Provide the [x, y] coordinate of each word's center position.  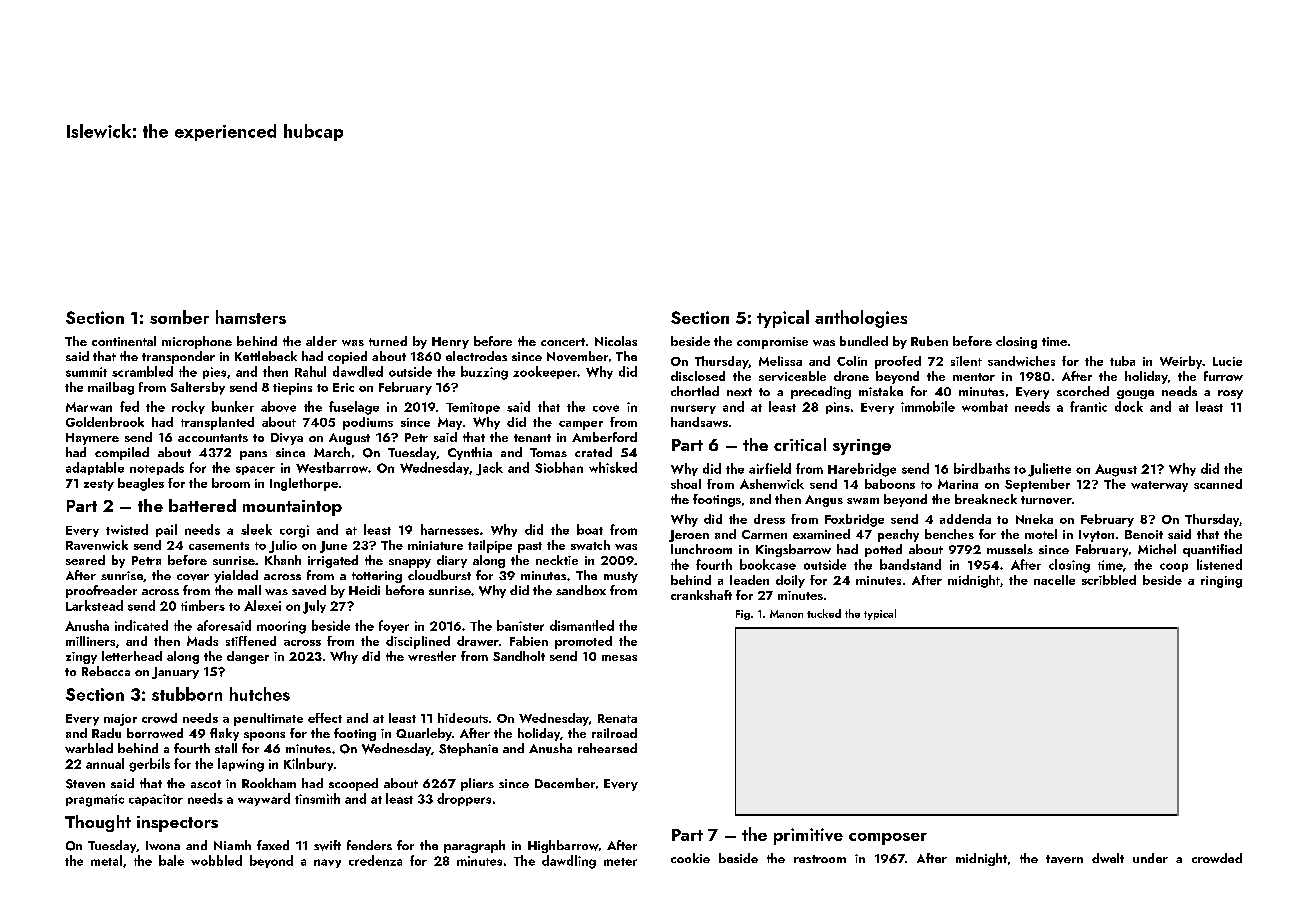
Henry [450, 343]
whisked [613, 467]
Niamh [232, 845]
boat [590, 529]
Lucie [1227, 361]
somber [179, 317]
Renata [617, 718]
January [175, 673]
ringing [1221, 582]
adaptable [95, 468]
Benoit [1144, 534]
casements [219, 546]
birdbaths [982, 468]
